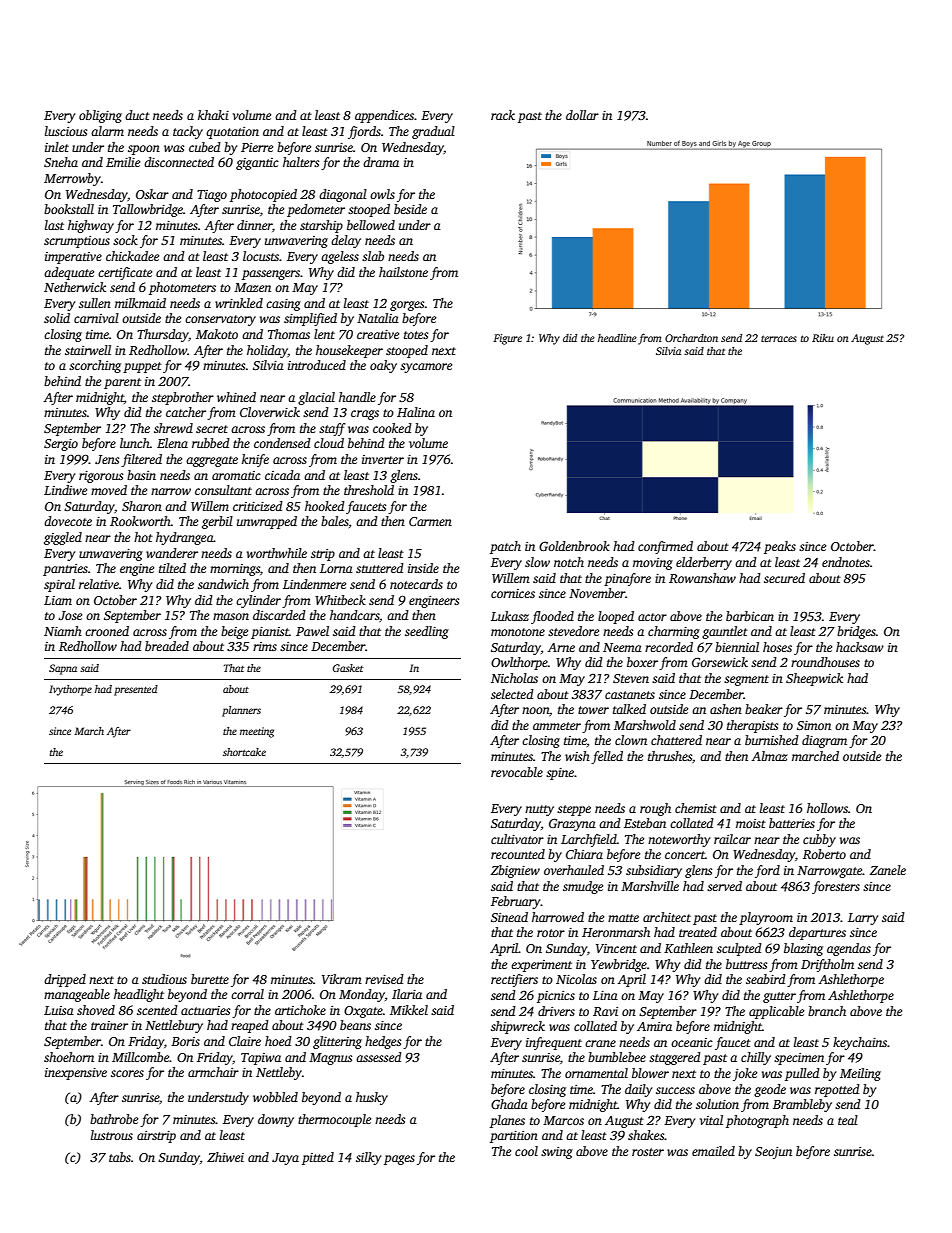 Image resolution: width=952 pixels, height=1233 pixels. I want to click on shortcake, so click(244, 752).
